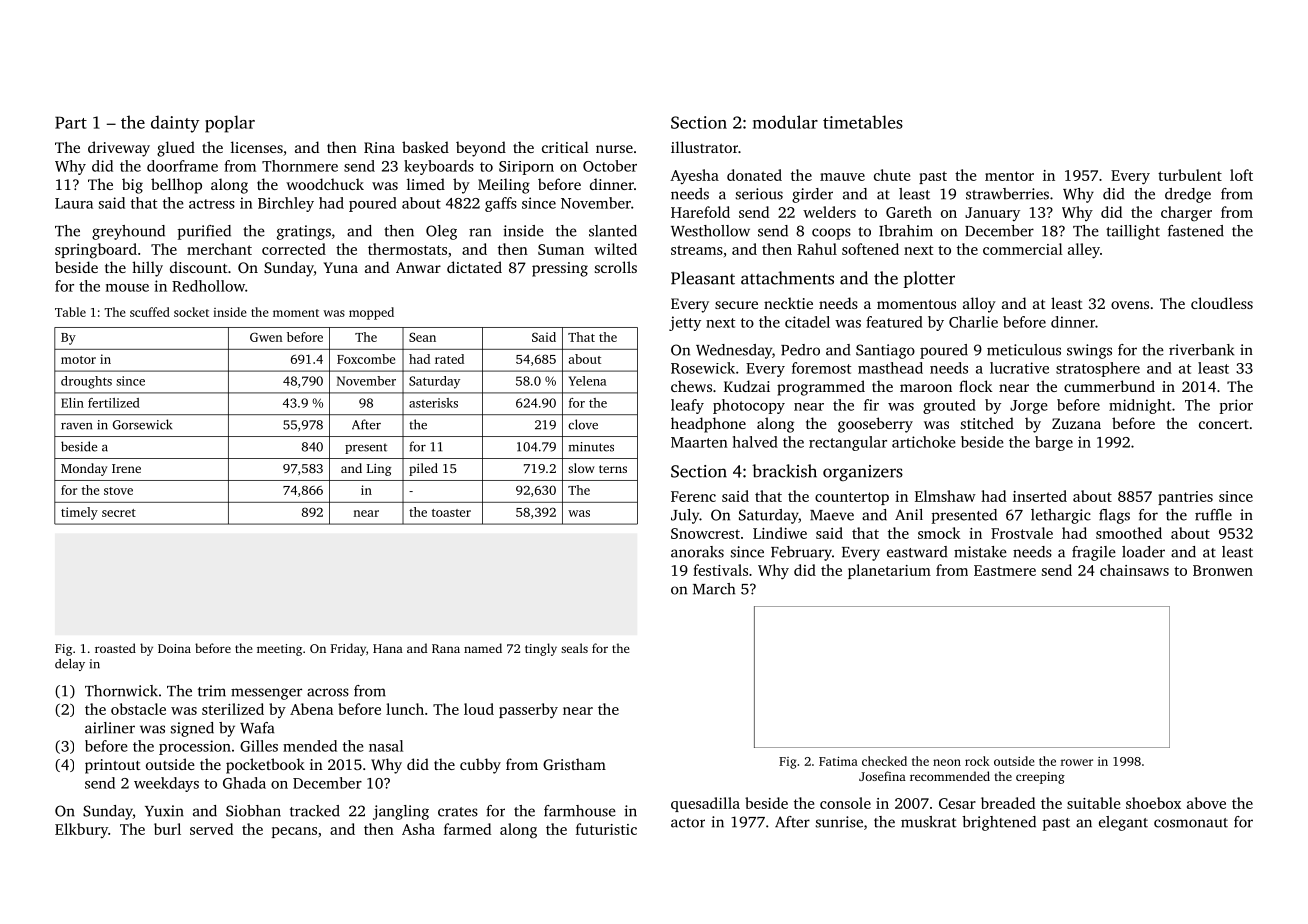  I want to click on Charlie, so click(973, 322).
